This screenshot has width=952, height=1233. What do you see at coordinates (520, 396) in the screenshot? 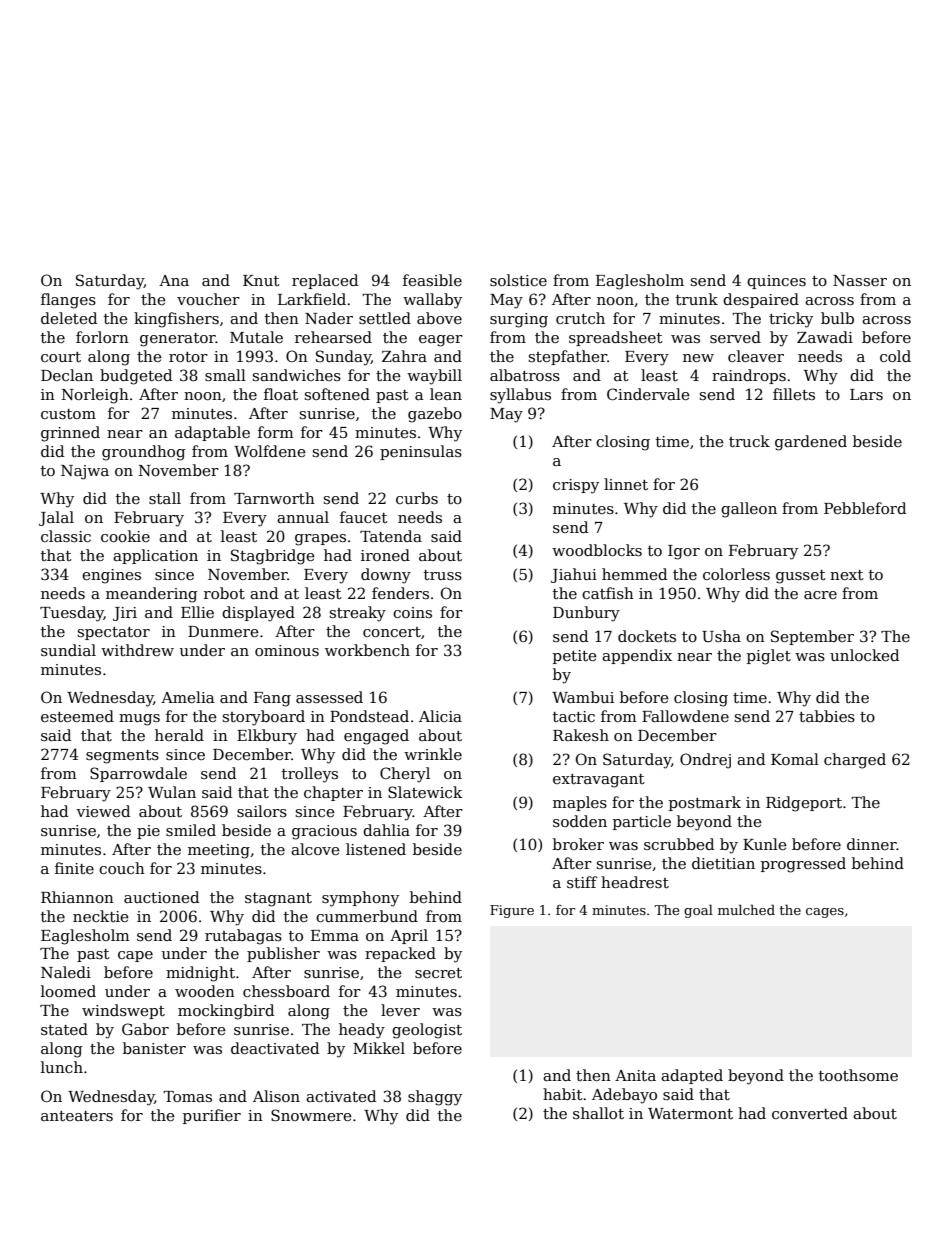
I see `syllabus` at bounding box center [520, 396].
